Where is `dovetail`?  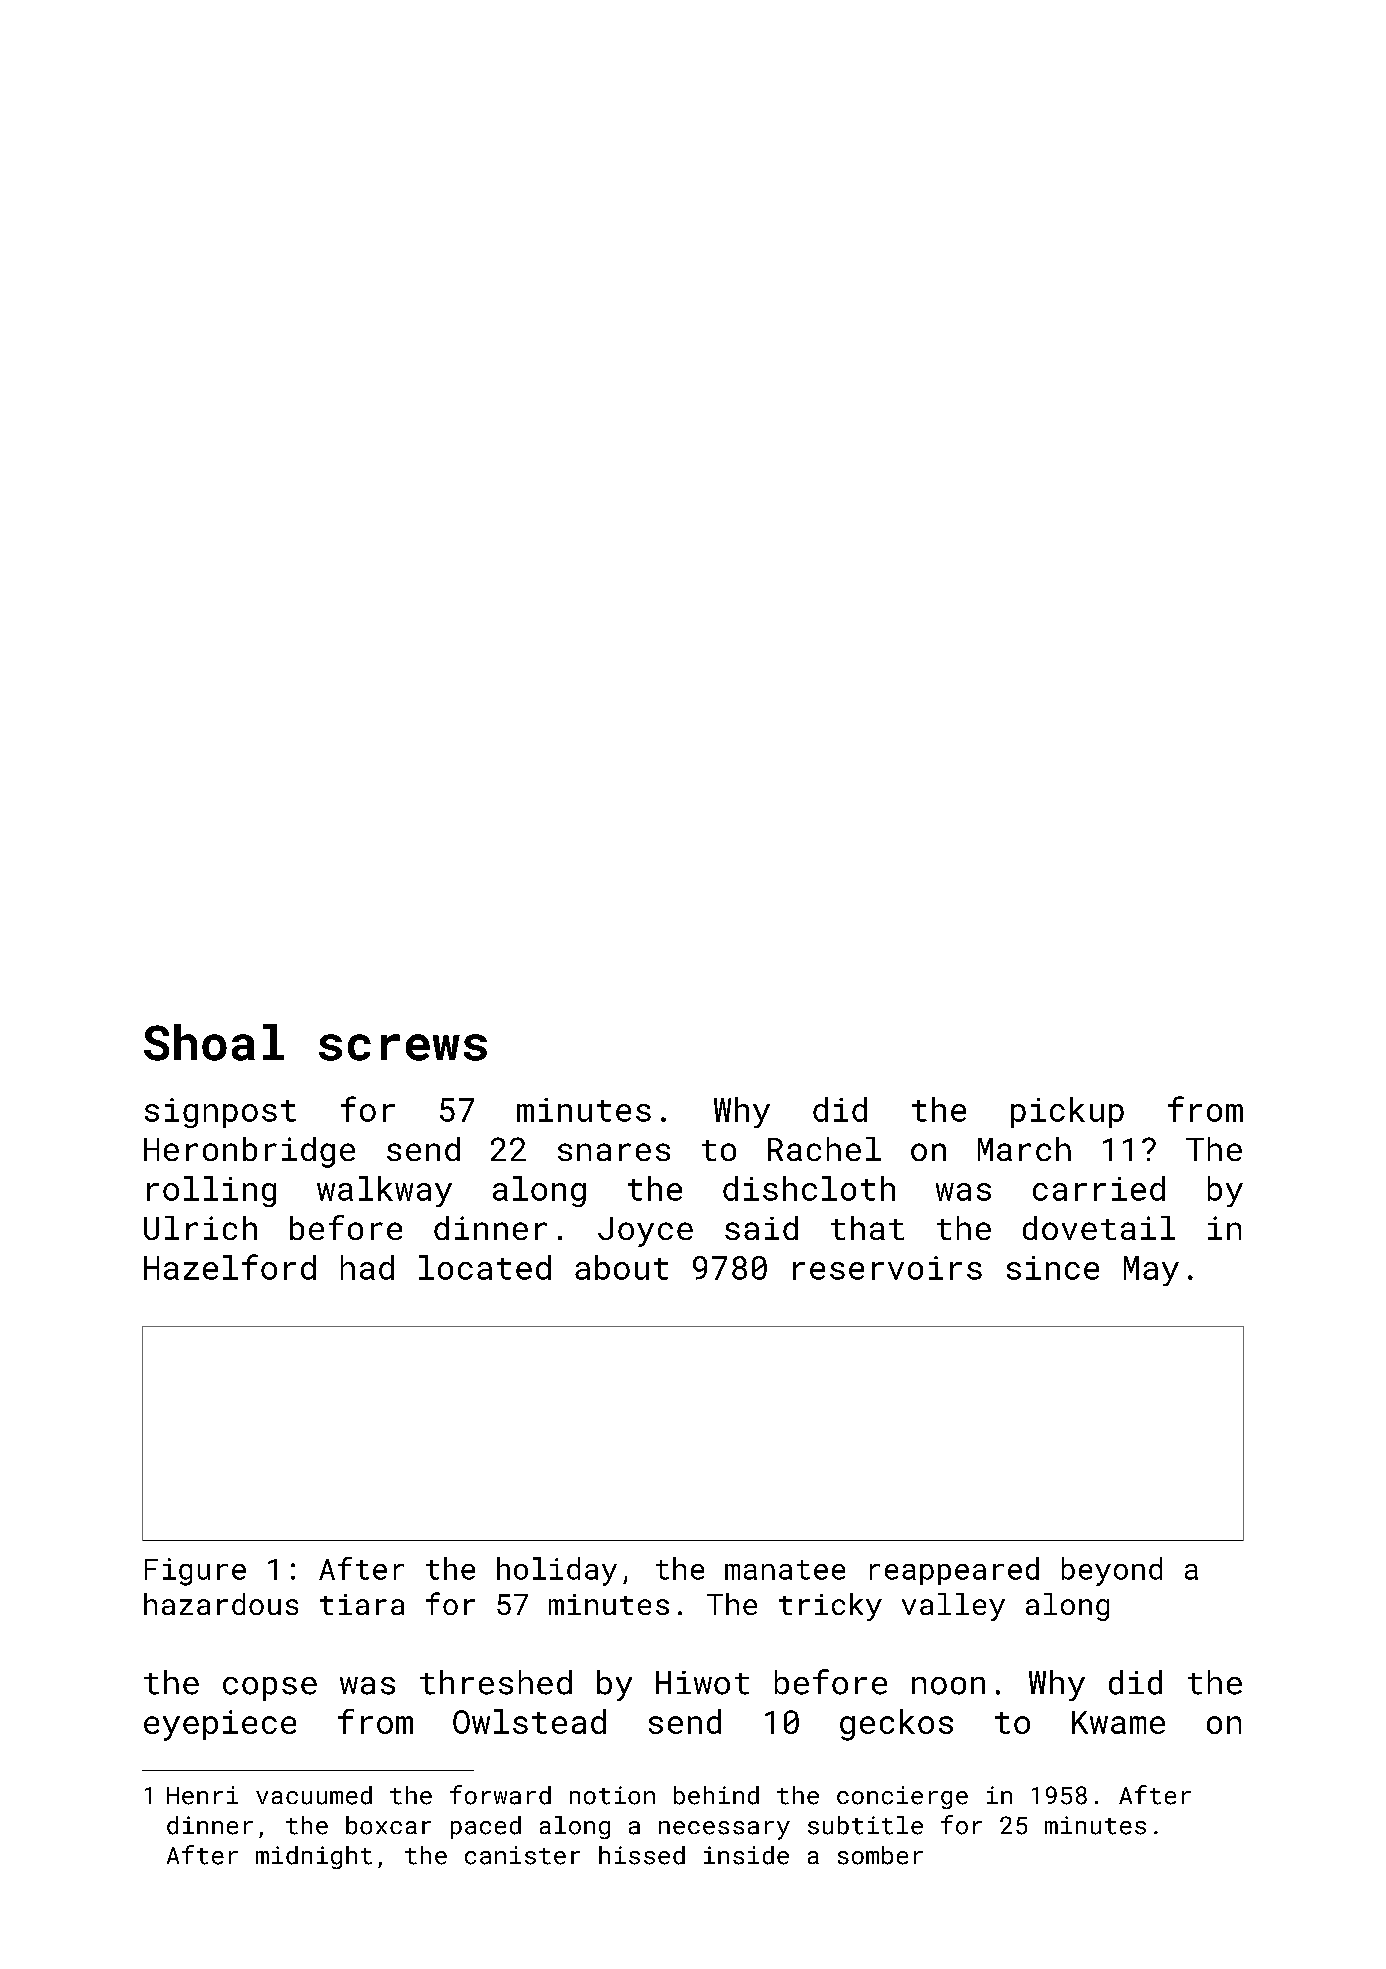 dovetail is located at coordinates (1099, 1228).
